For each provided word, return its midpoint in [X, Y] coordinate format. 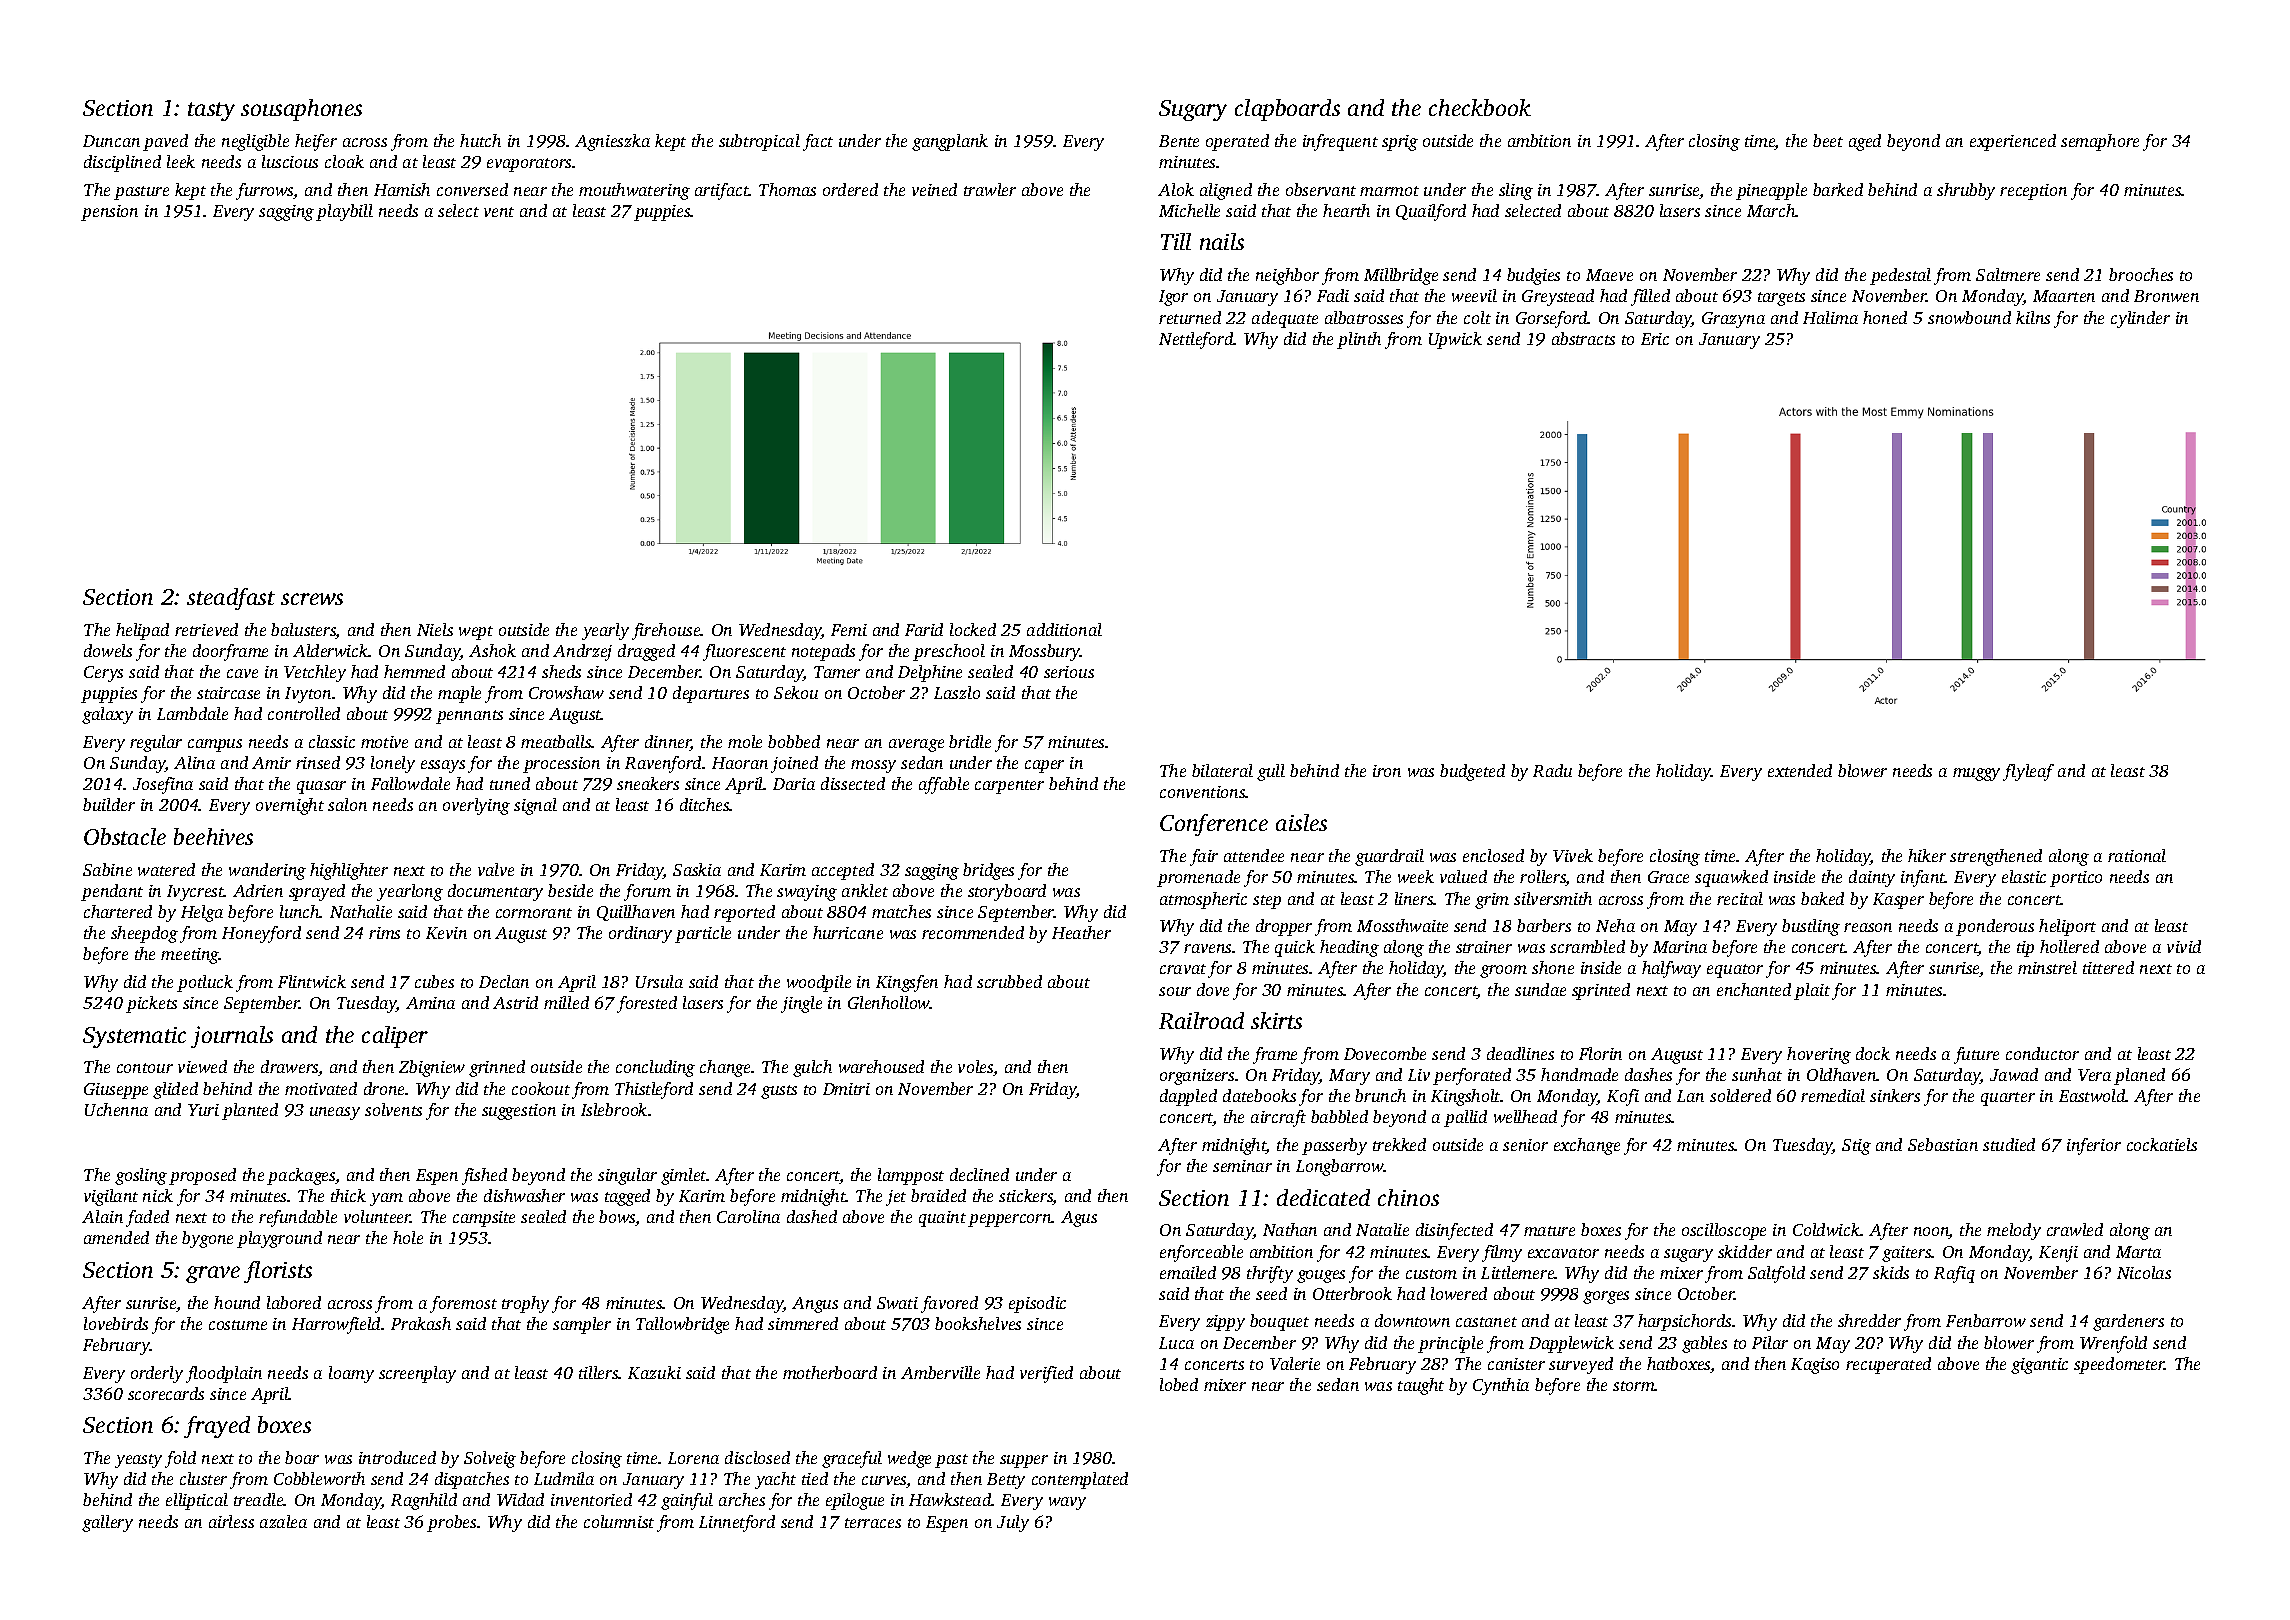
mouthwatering [634, 191]
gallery [107, 1523]
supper [1024, 1461]
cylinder [2140, 319]
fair [1204, 857]
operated [1237, 142]
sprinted [1601, 991]
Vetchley [315, 673]
